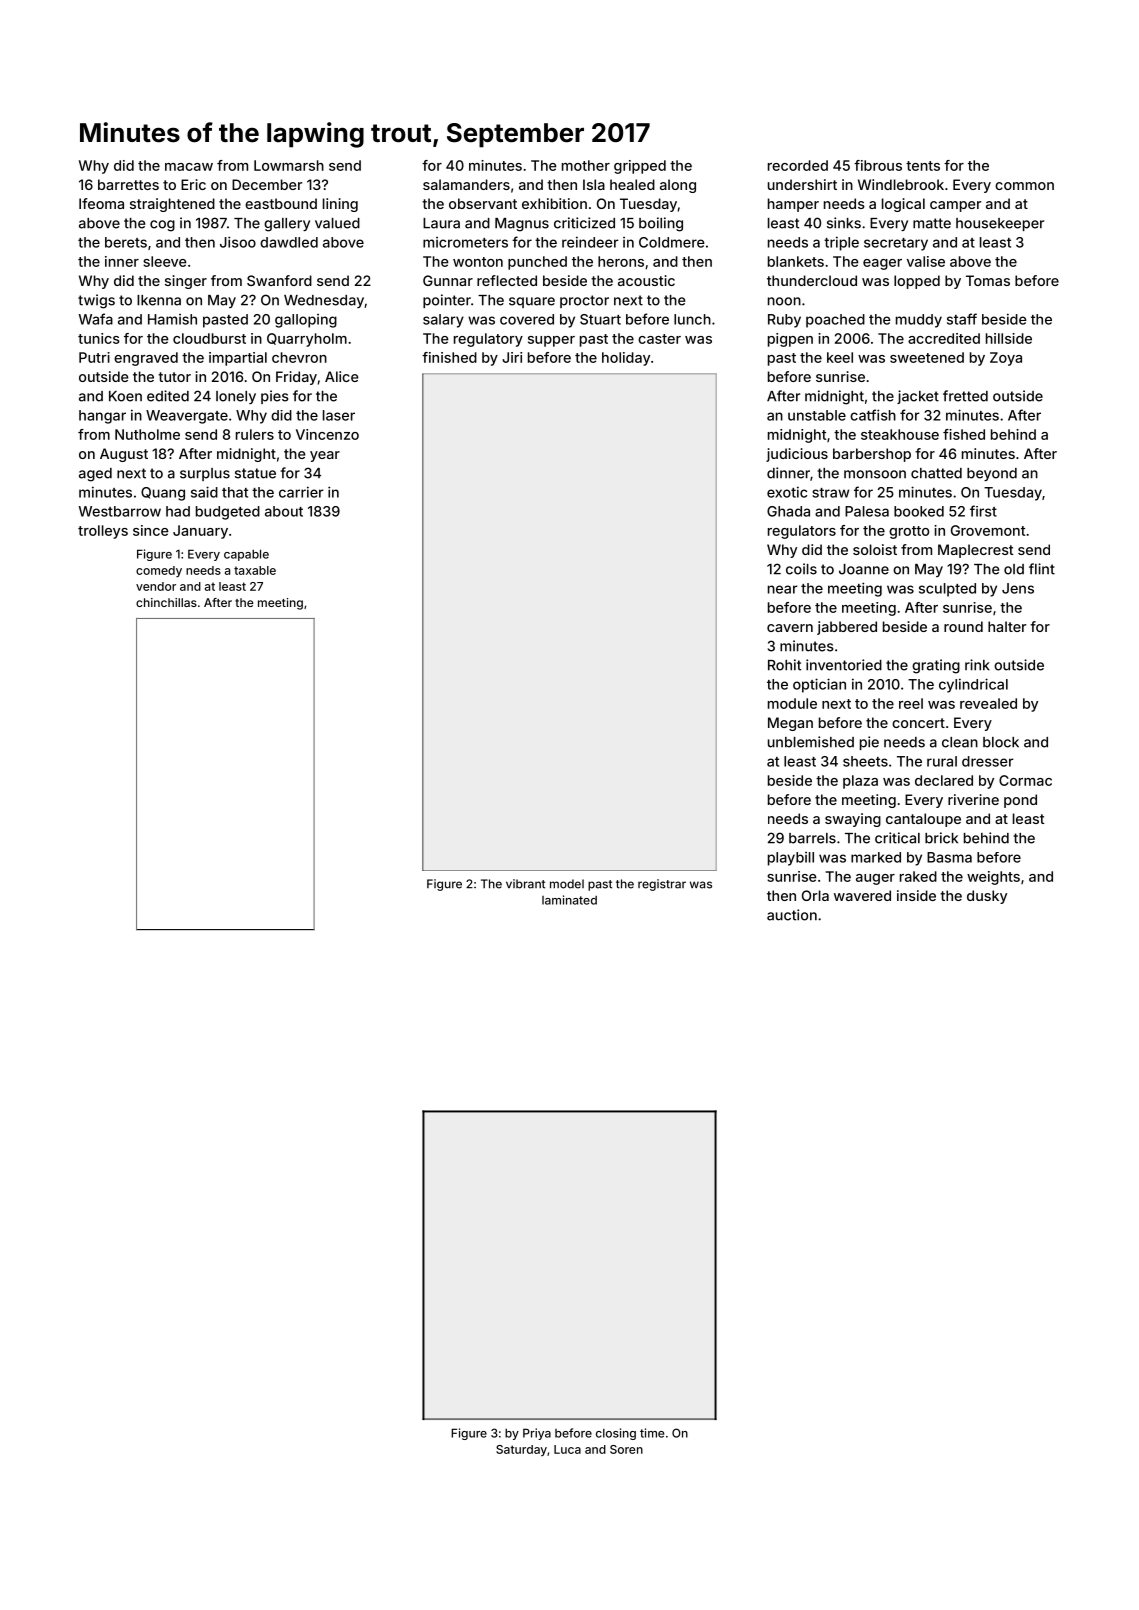  I want to click on Soren, so click(626, 1449).
